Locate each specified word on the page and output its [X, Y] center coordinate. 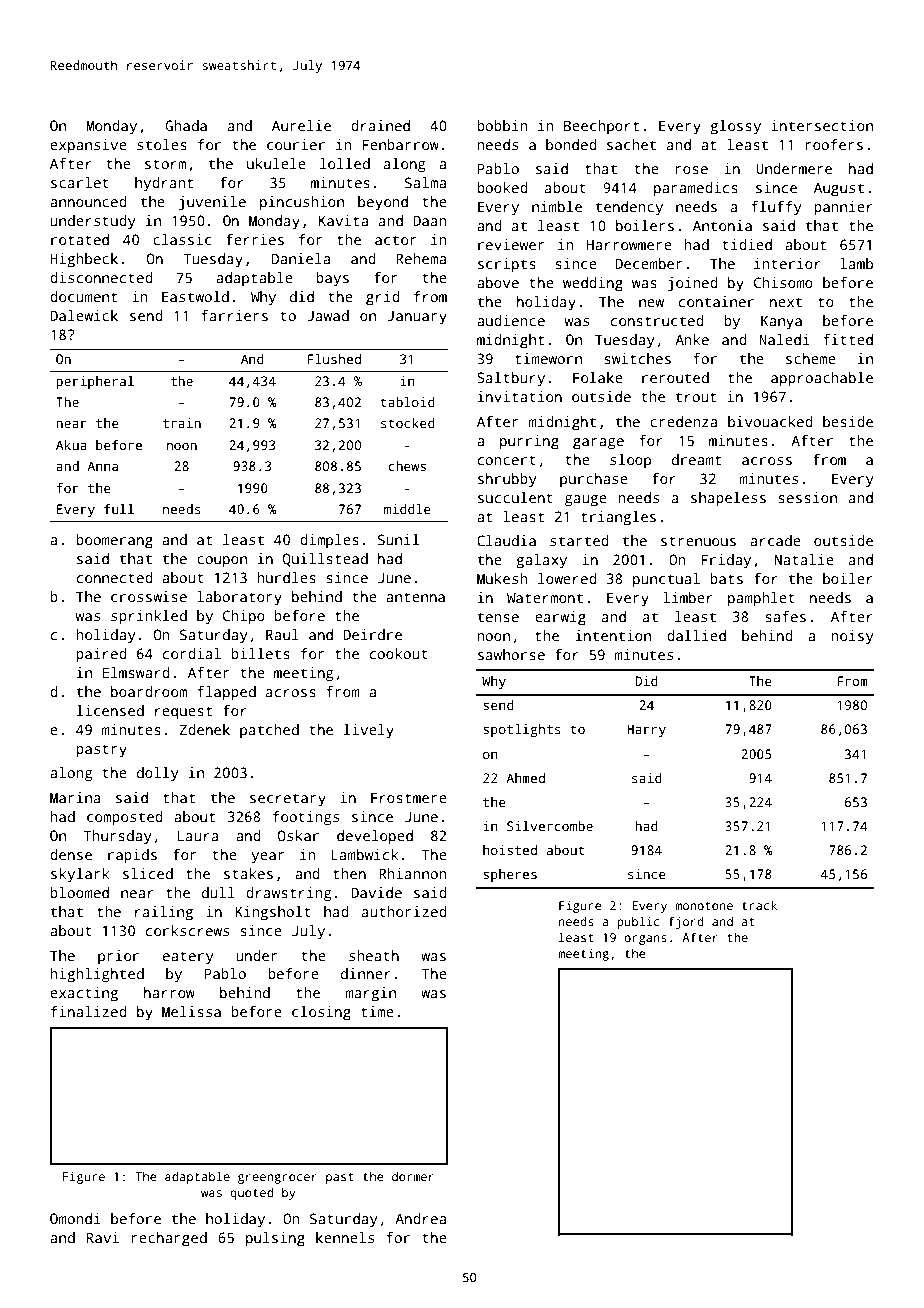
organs [645, 940]
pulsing [275, 1239]
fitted [848, 339]
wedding [593, 284]
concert [507, 460]
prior [118, 957]
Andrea [420, 1218]
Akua [71, 445]
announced [88, 201]
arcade [775, 540]
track [759, 905]
